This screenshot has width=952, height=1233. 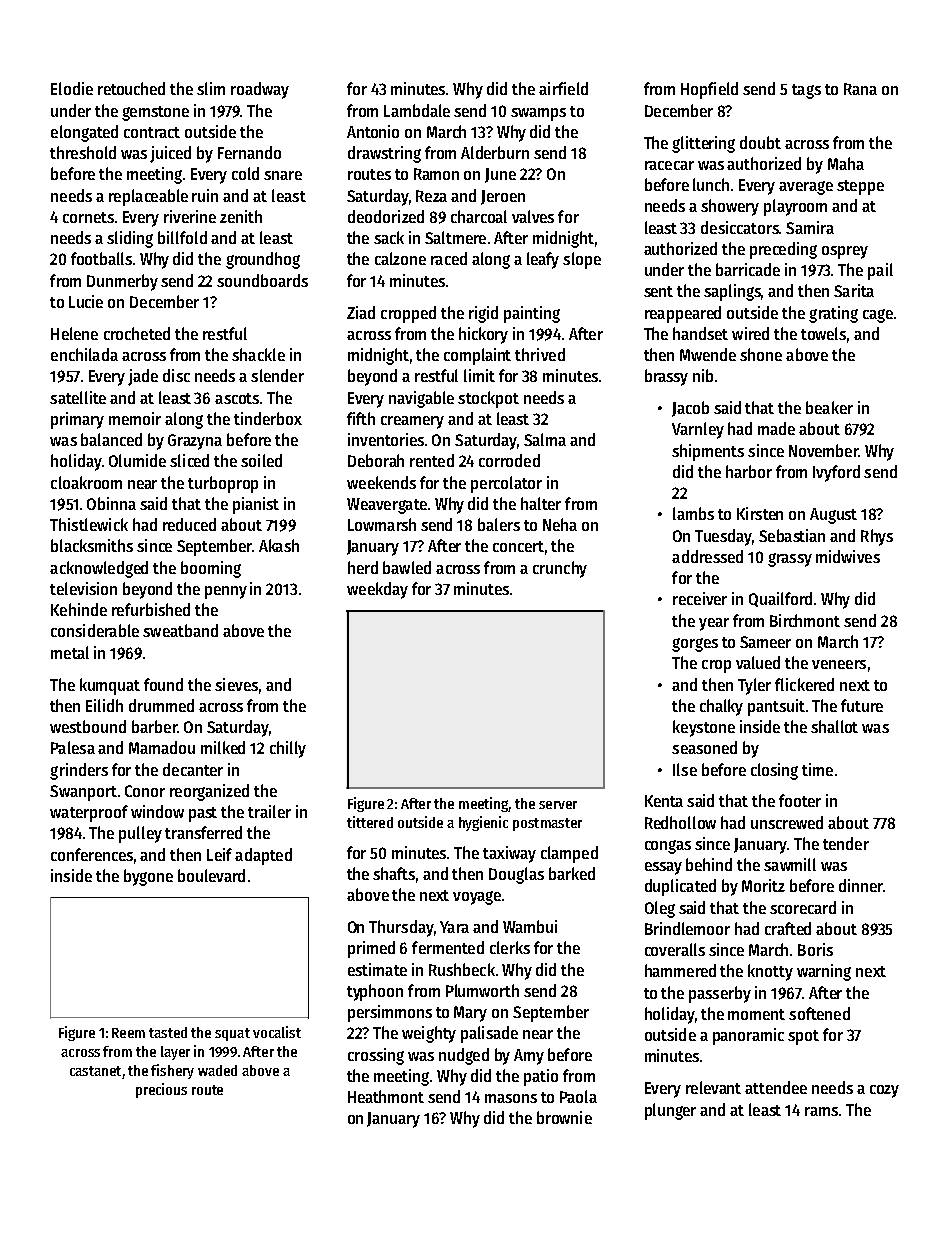 I want to click on Rhys, so click(x=877, y=537).
